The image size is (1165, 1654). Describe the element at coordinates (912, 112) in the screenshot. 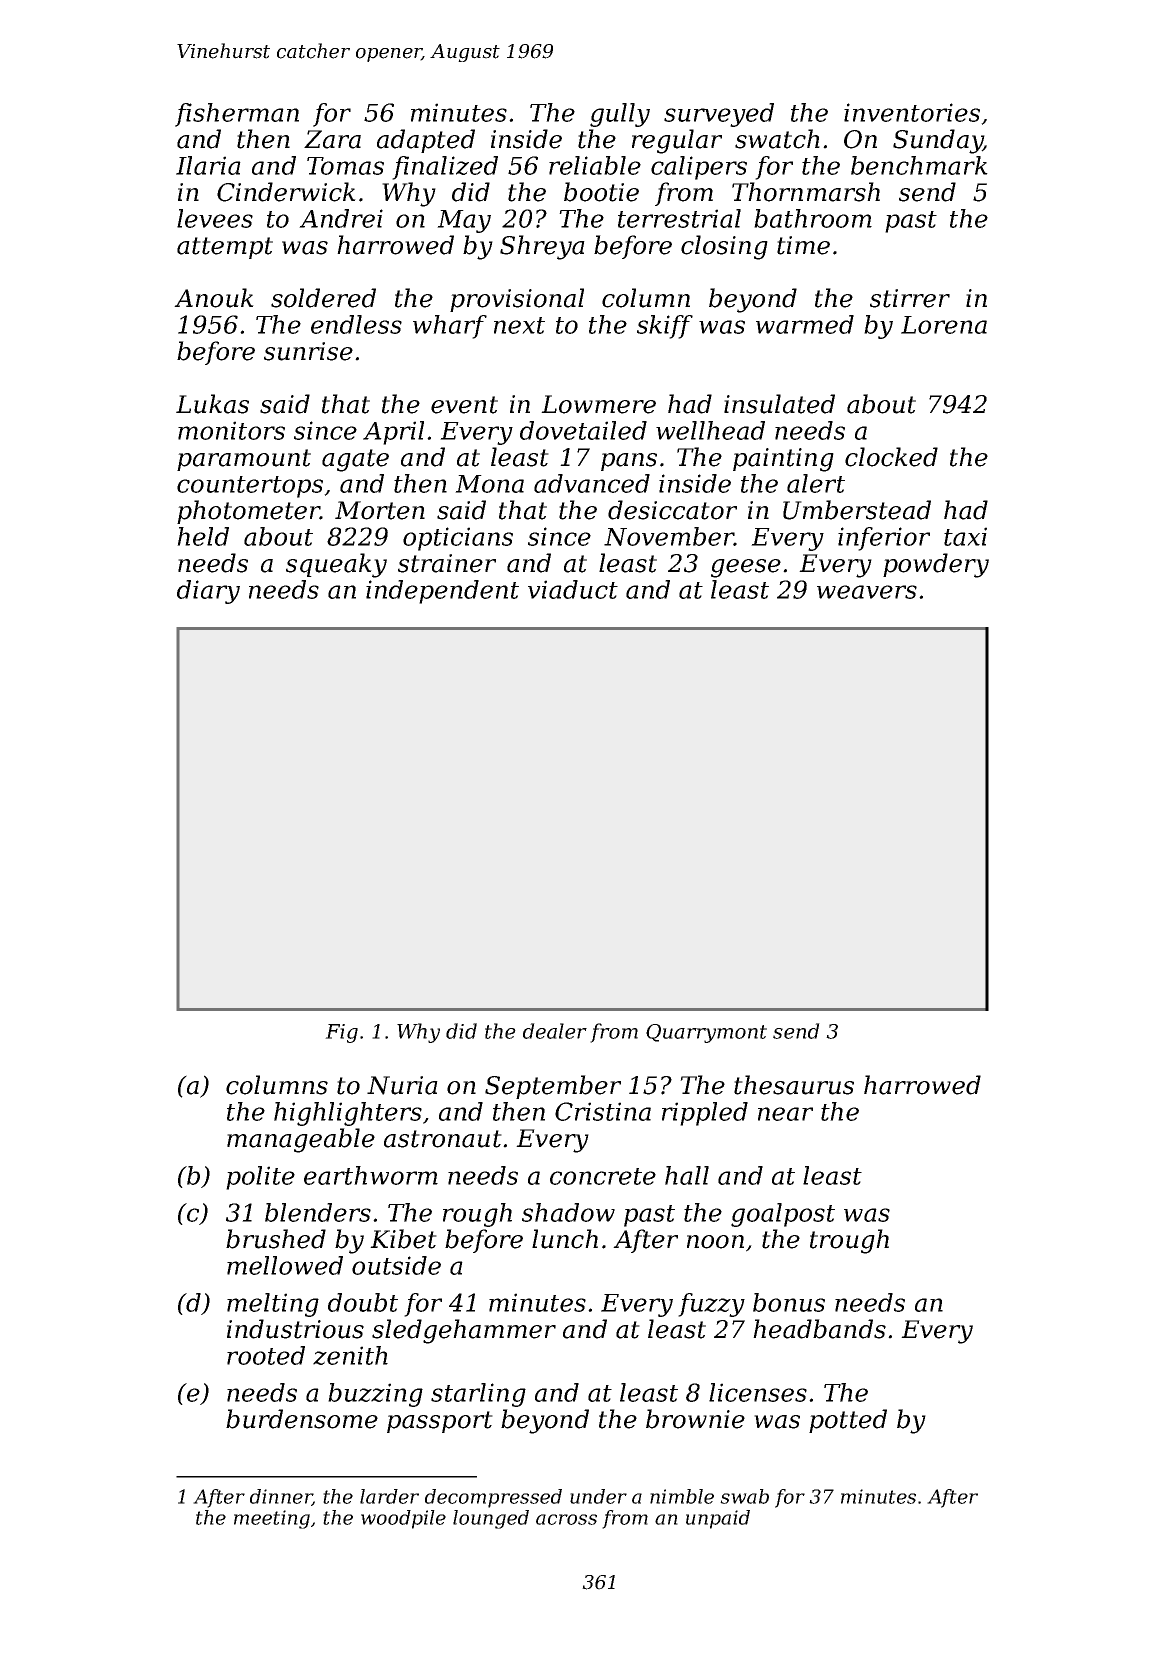

I see `inventories` at that location.
